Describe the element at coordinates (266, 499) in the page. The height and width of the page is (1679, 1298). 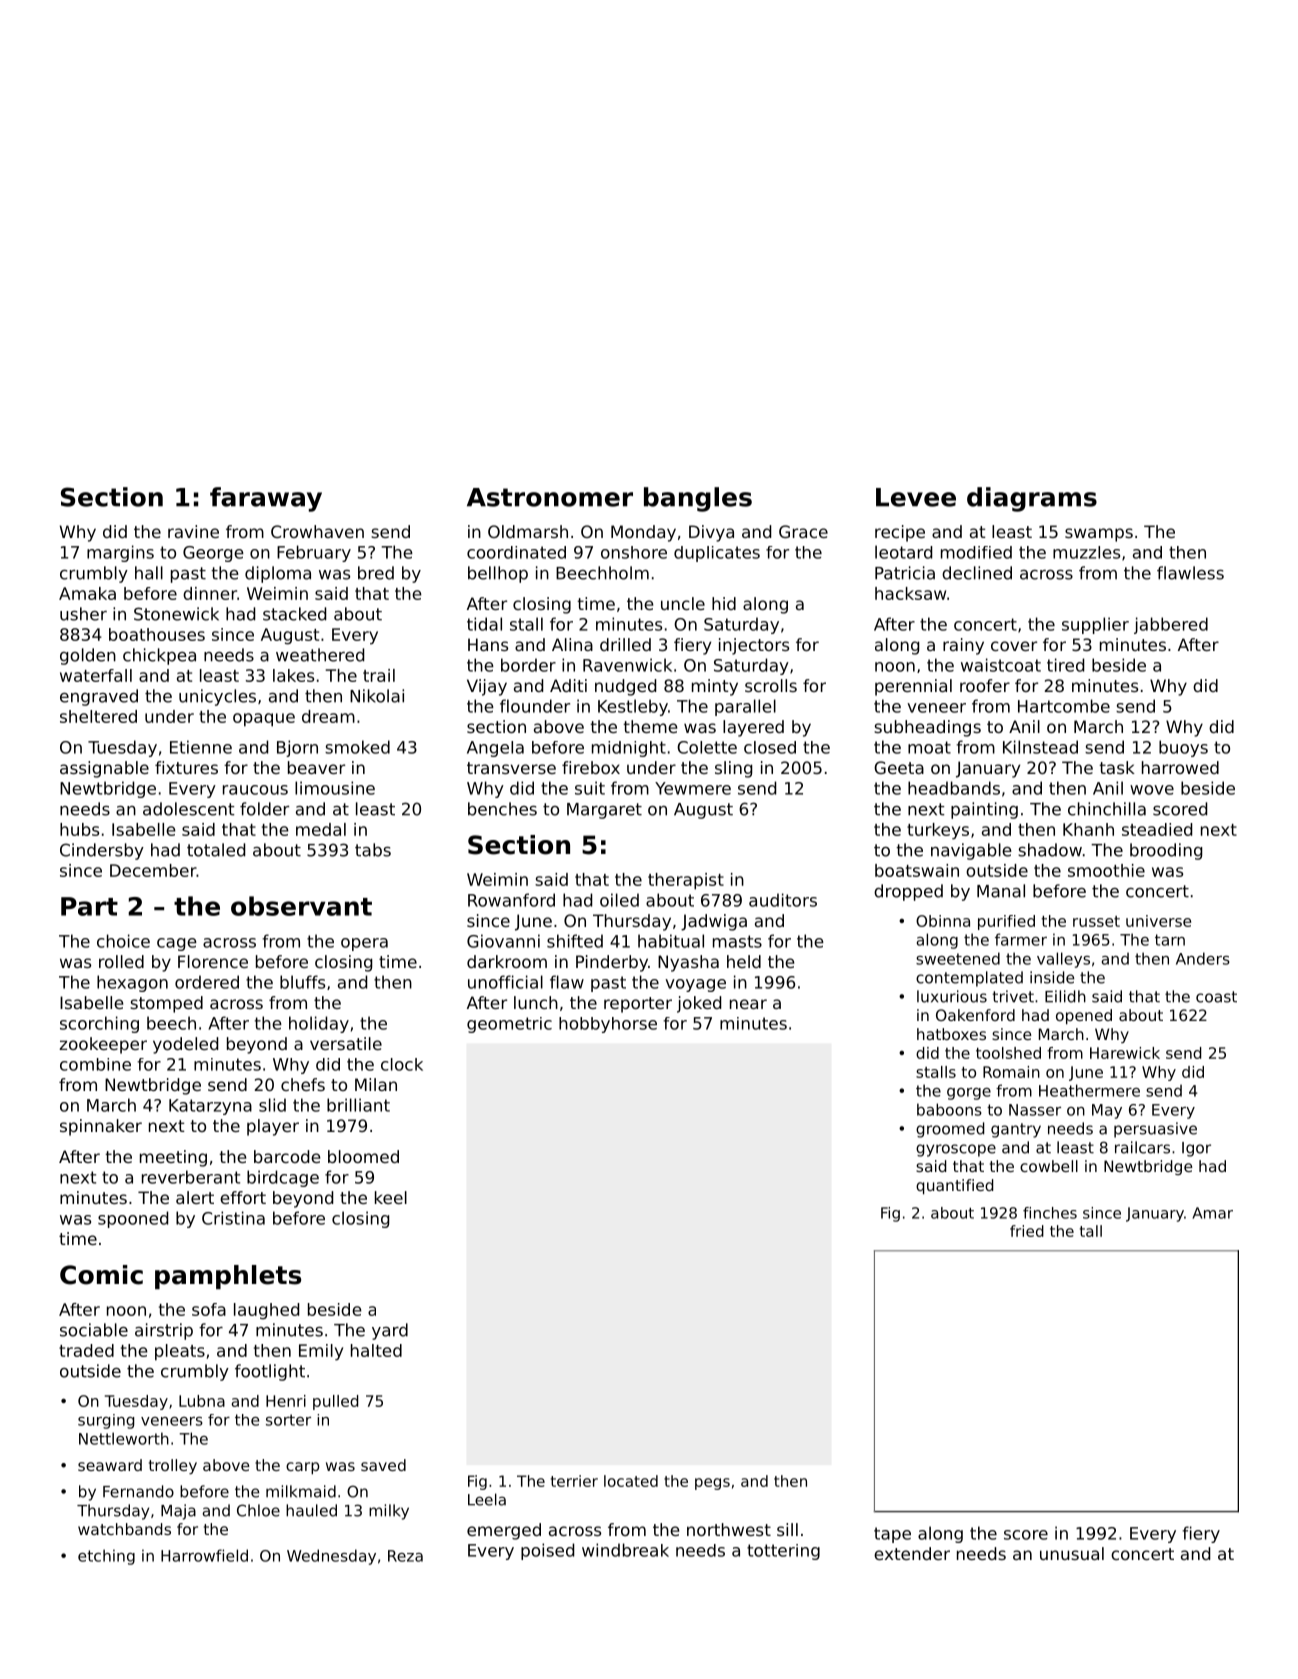
I see `faraway` at that location.
